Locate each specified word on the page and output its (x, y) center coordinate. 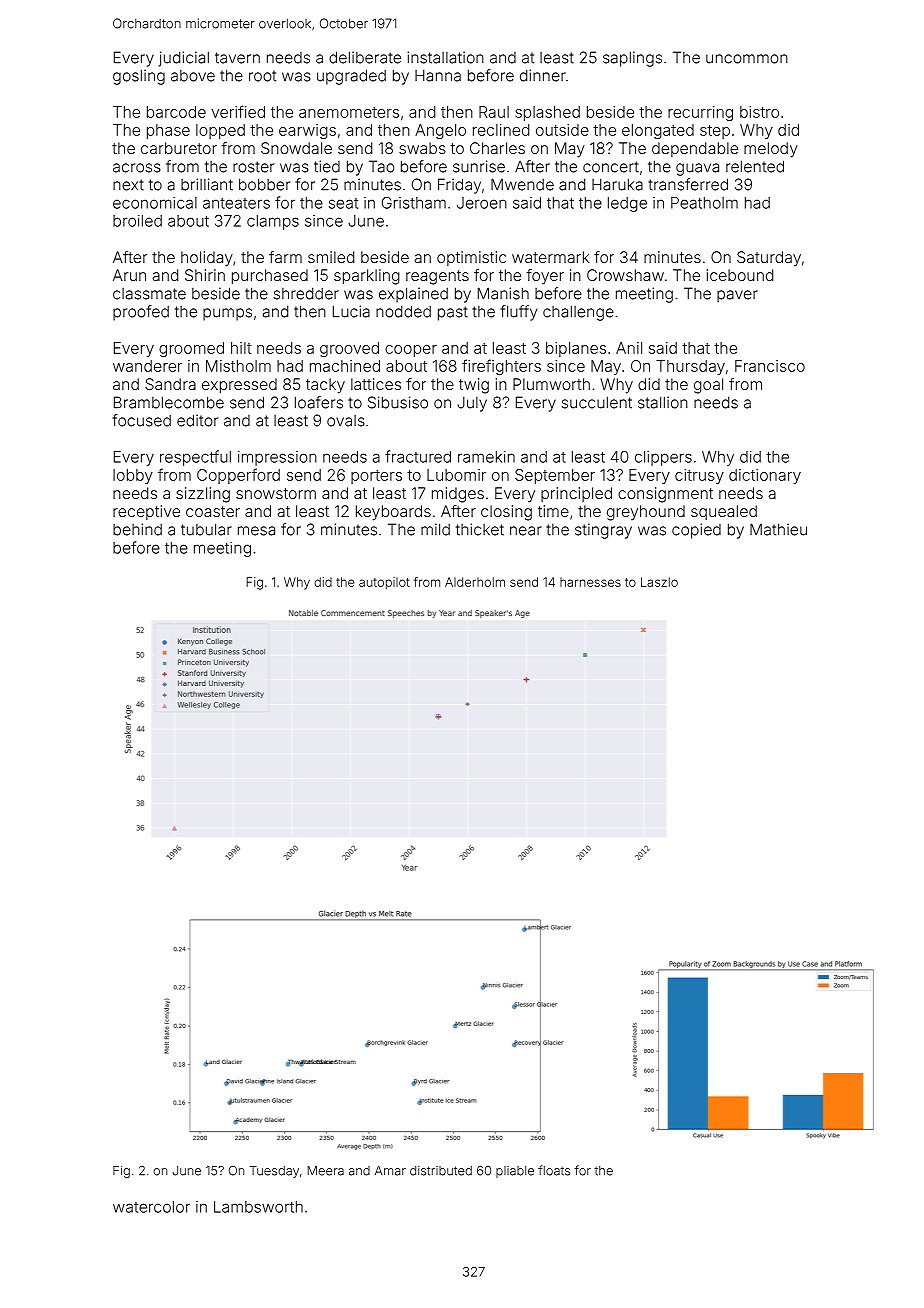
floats (554, 1170)
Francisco (770, 366)
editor (197, 420)
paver (737, 296)
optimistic (471, 258)
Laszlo (659, 582)
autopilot (384, 583)
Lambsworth (258, 1207)
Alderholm (475, 582)
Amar (390, 1171)
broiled (137, 221)
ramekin (486, 457)
